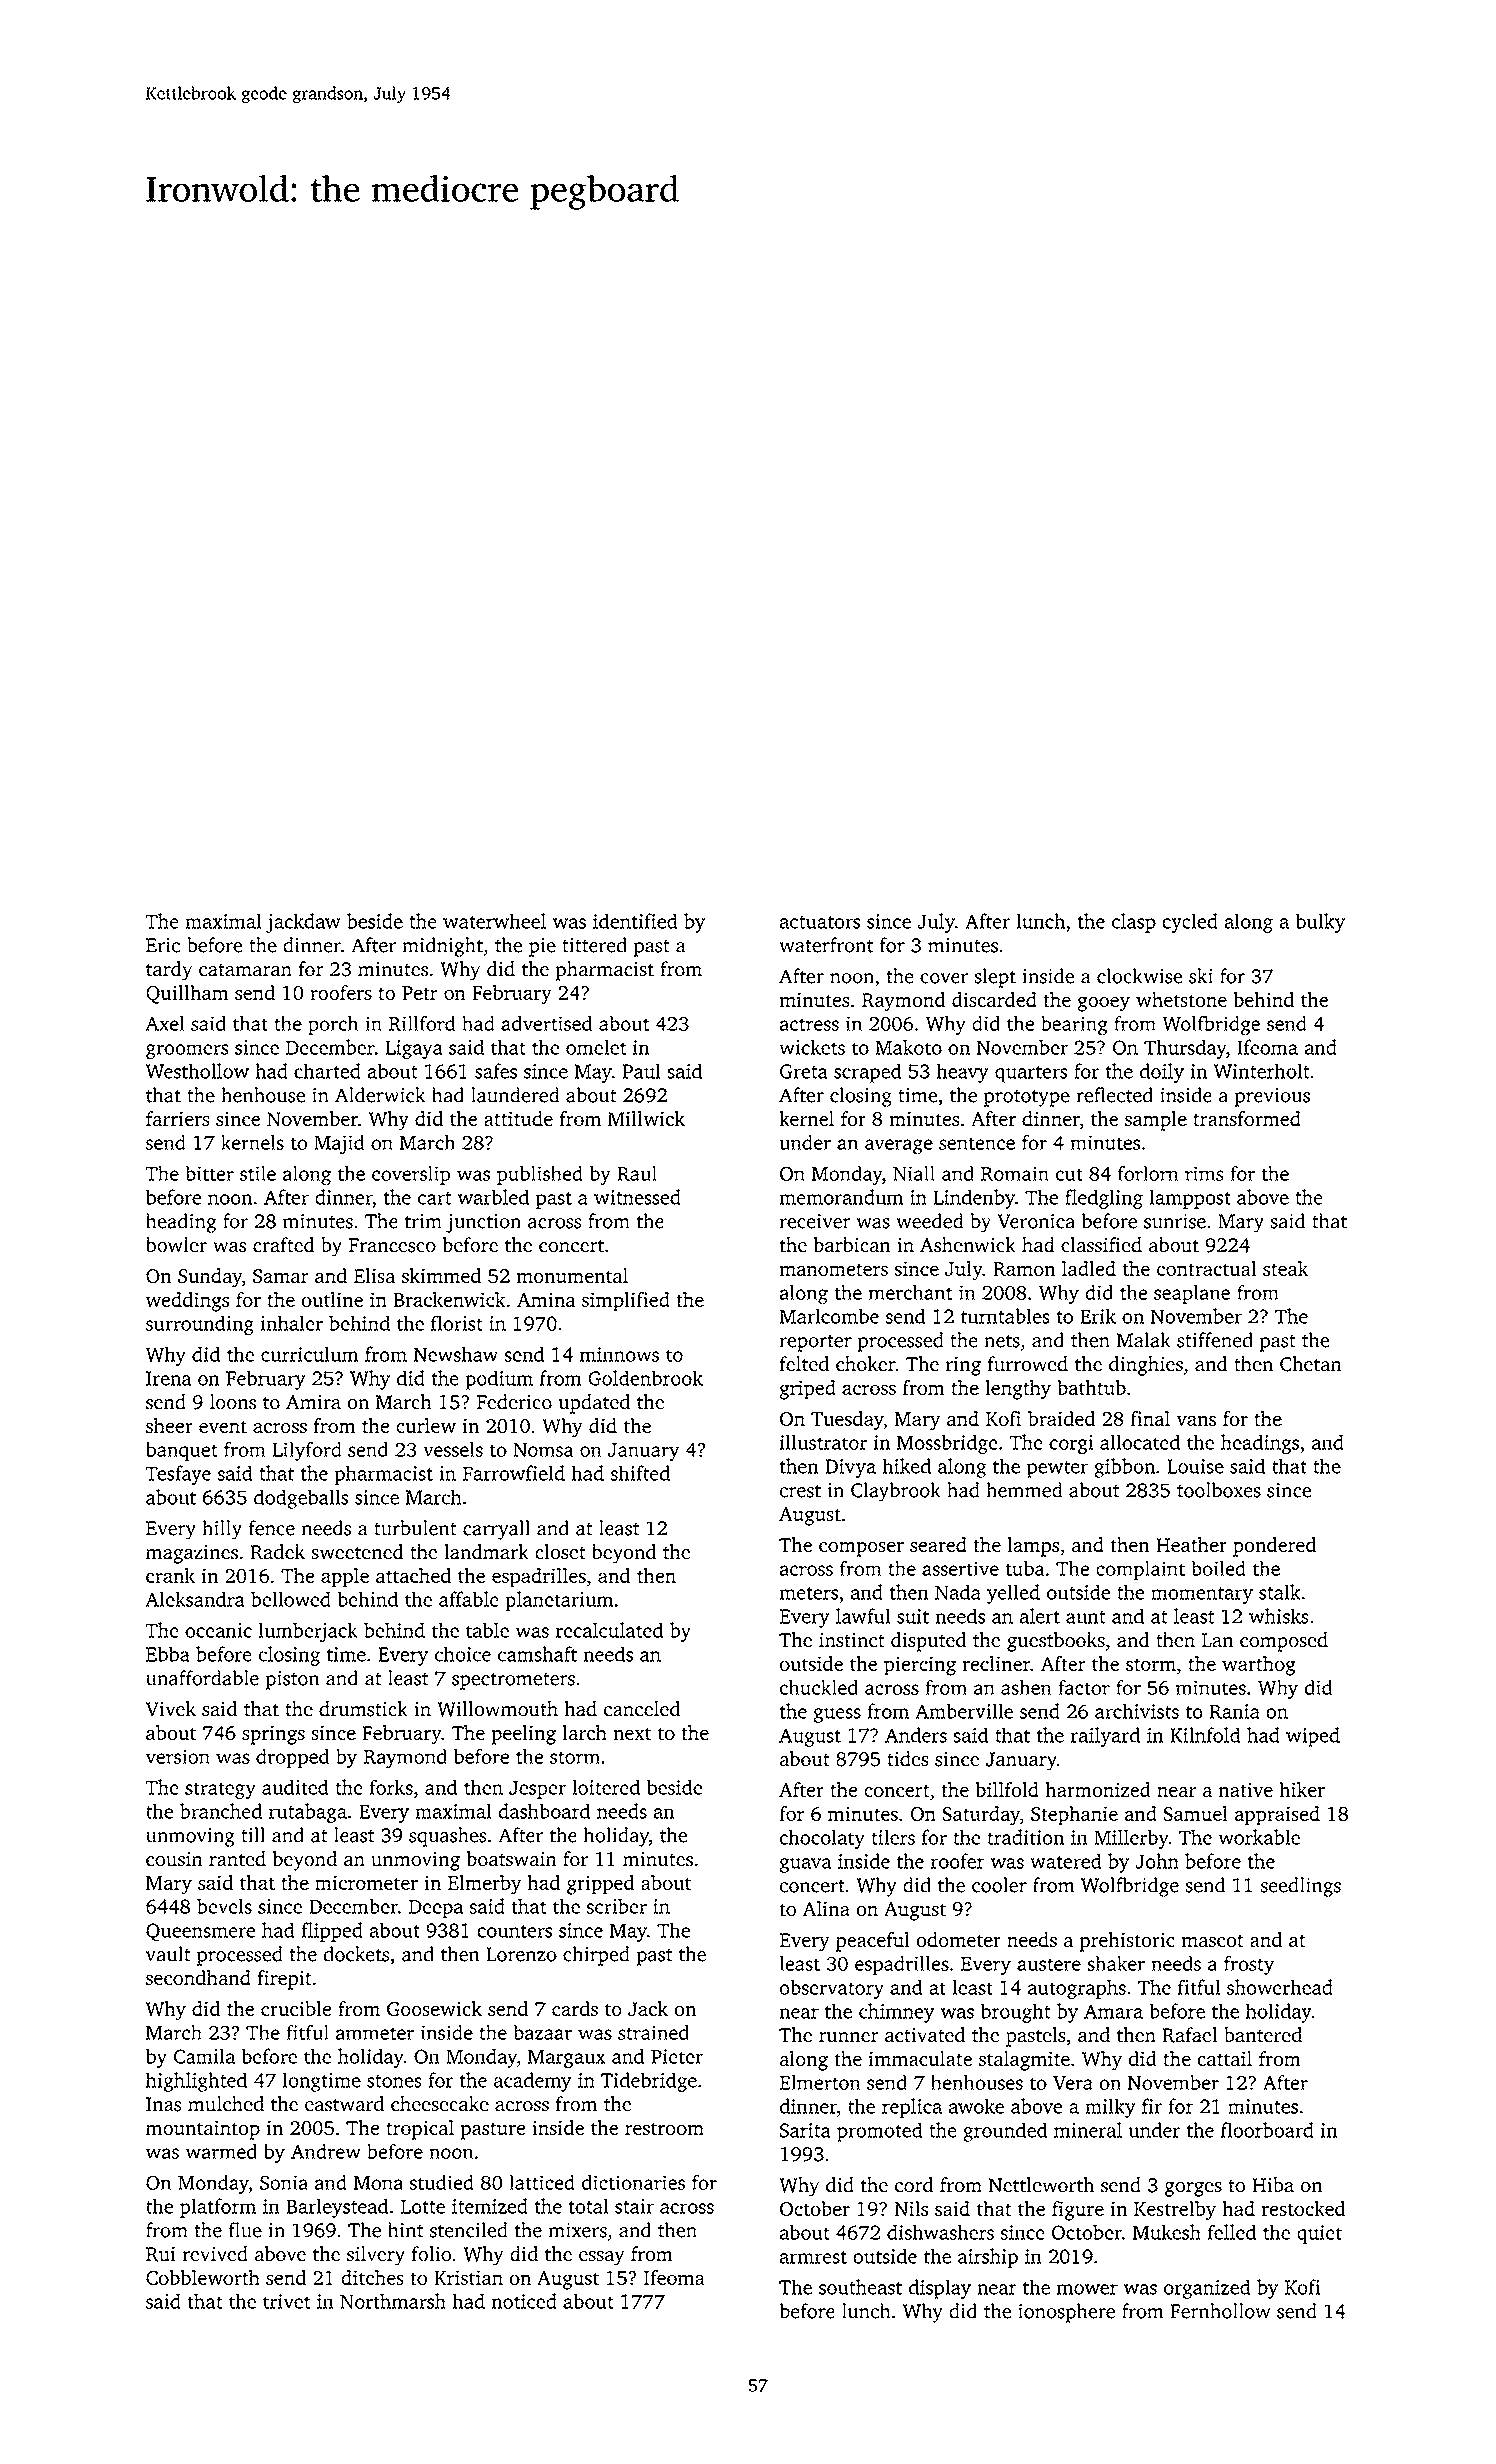  I want to click on bulky, so click(1320, 923).
